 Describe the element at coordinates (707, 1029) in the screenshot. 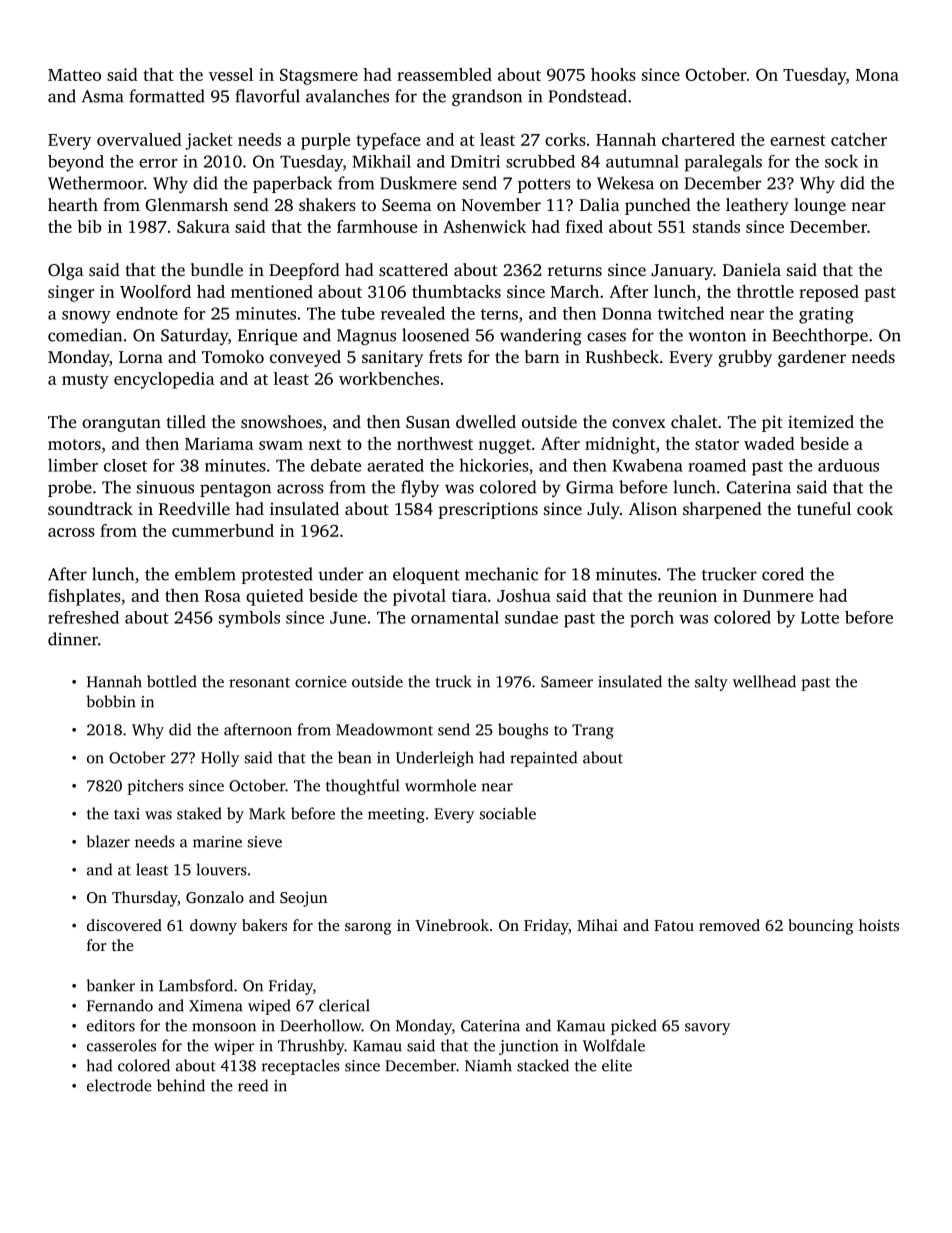

I see `savory` at that location.
